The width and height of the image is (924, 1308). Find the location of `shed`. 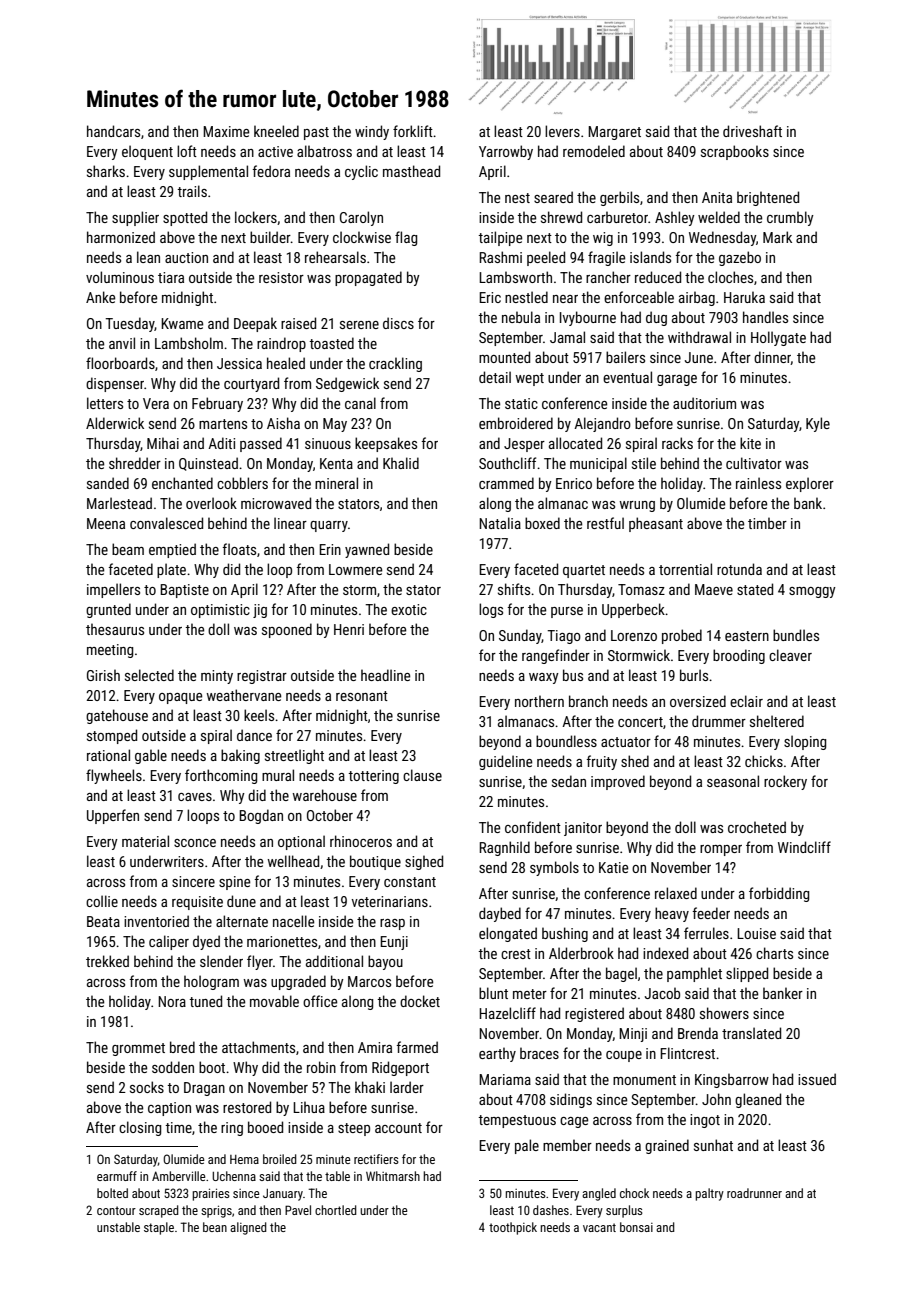

shed is located at coordinates (635, 761).
